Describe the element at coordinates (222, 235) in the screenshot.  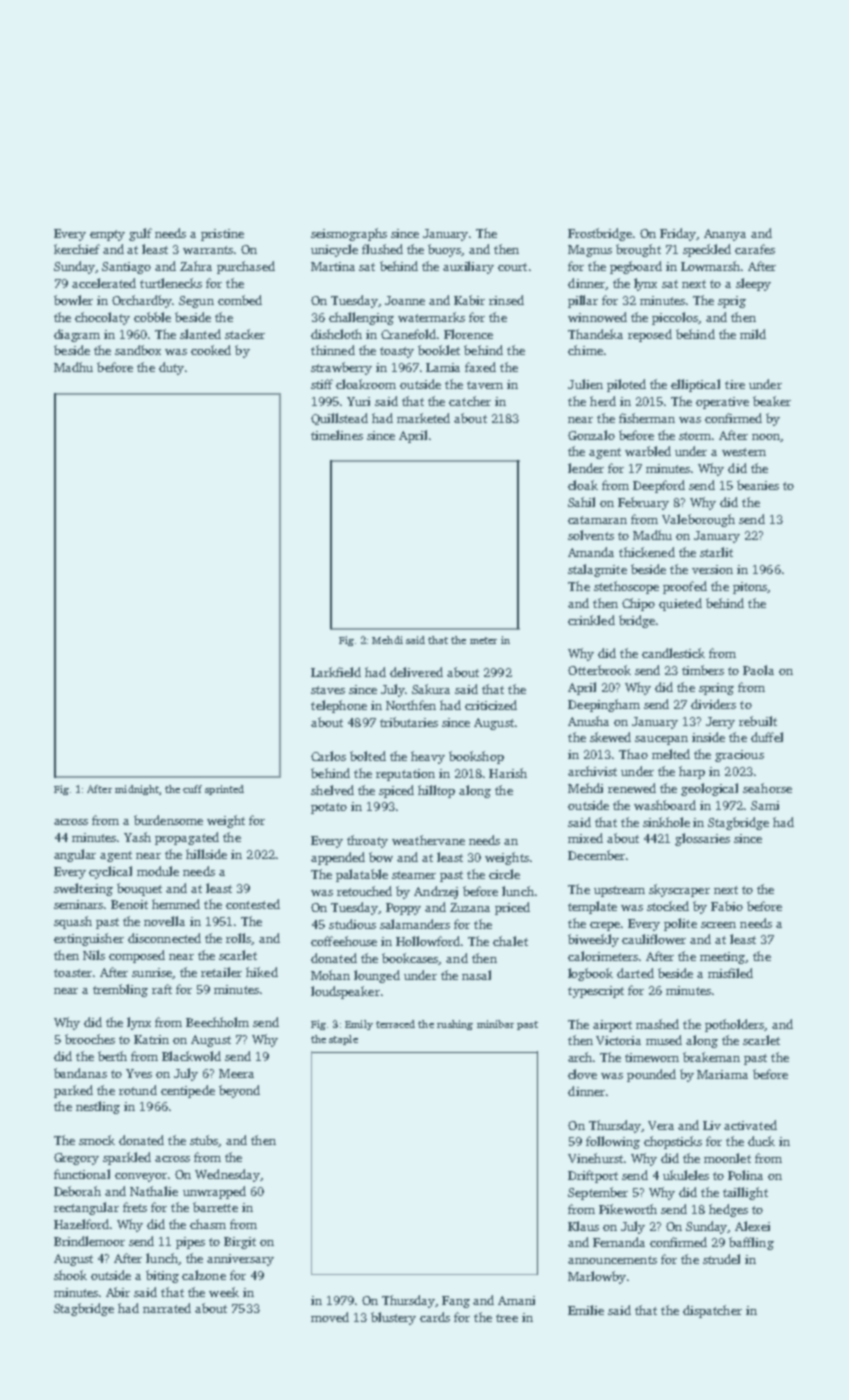
I see `pristine` at that location.
